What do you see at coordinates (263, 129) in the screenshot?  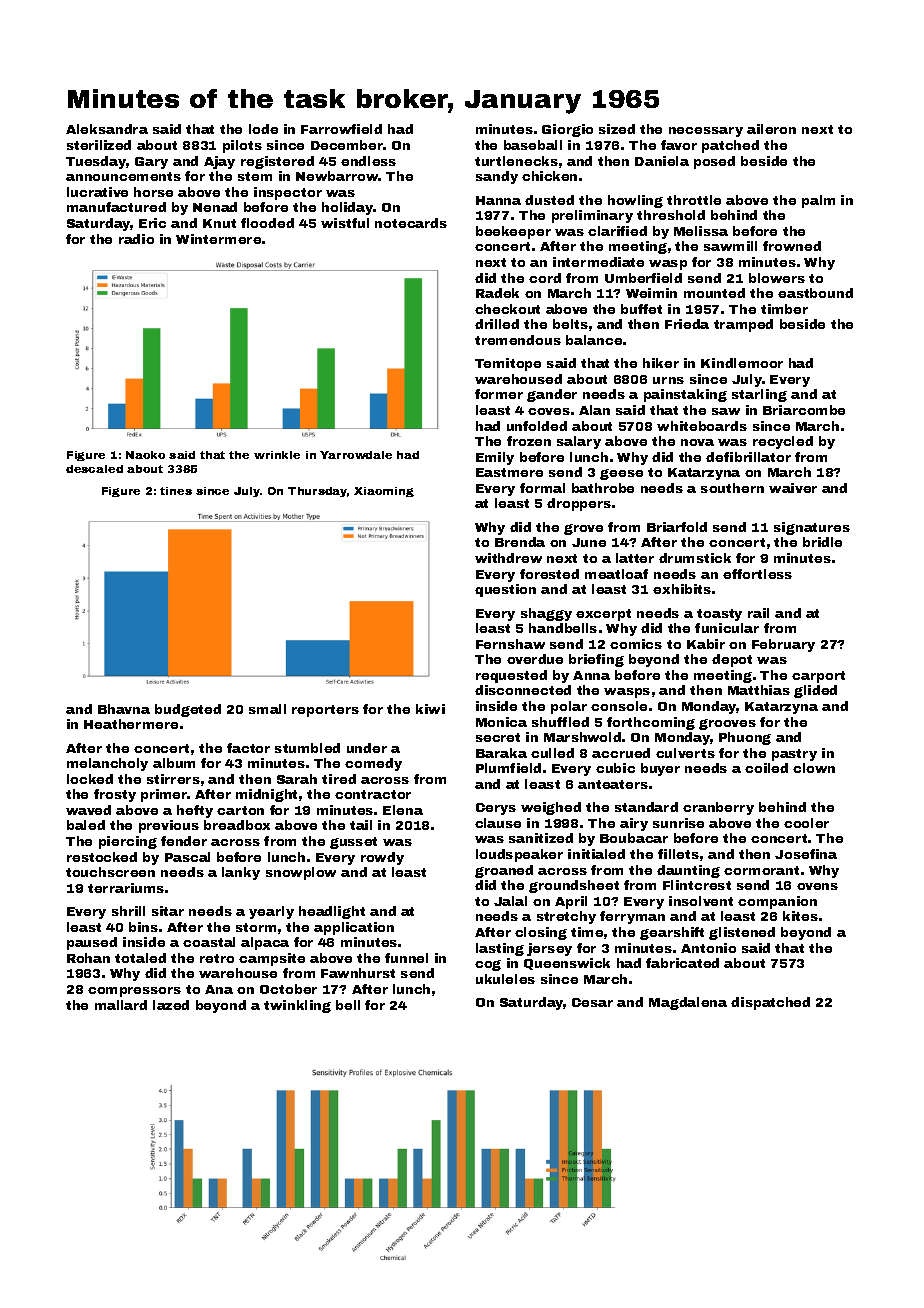 I see `lode` at bounding box center [263, 129].
